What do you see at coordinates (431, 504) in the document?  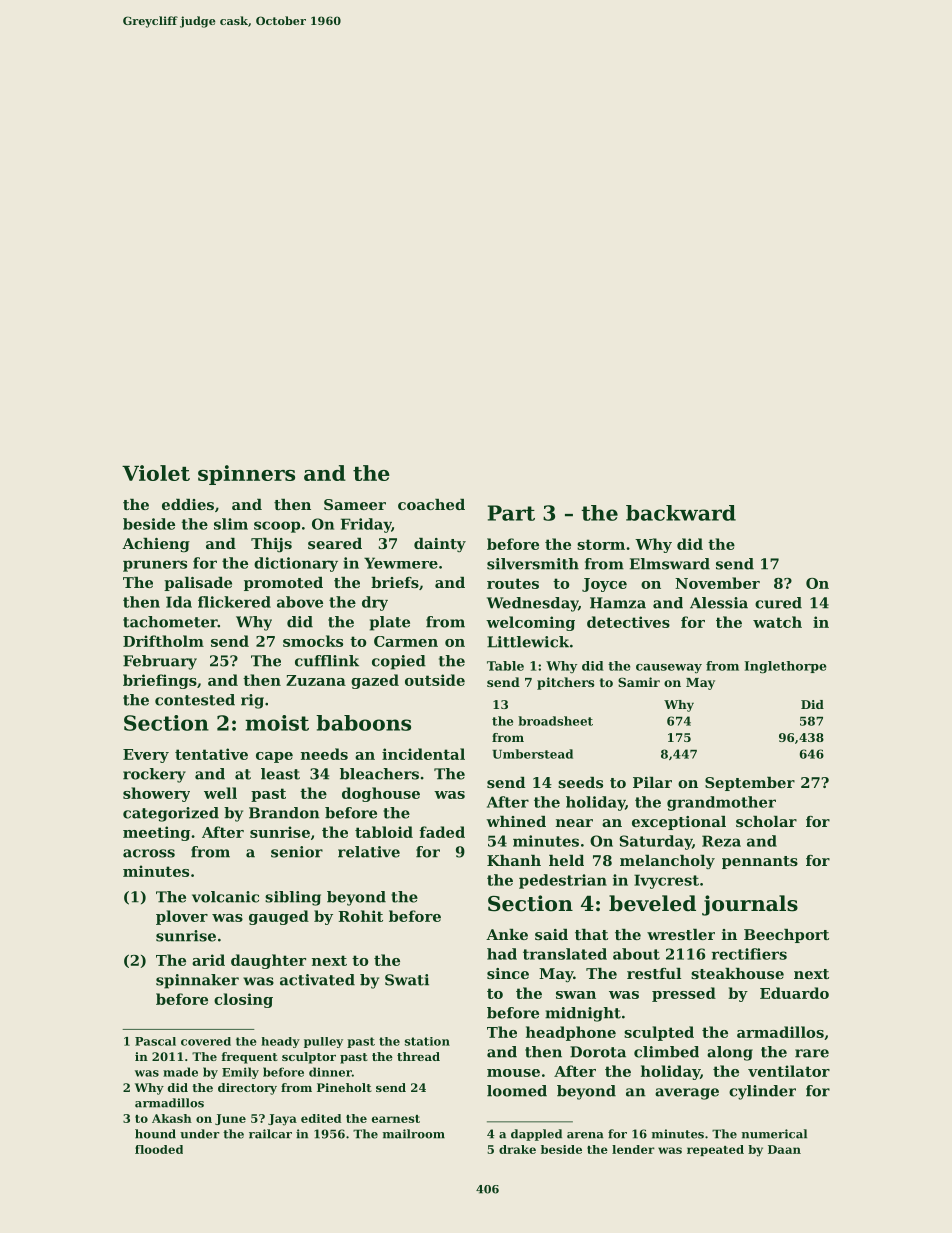 I see `coached` at bounding box center [431, 504].
